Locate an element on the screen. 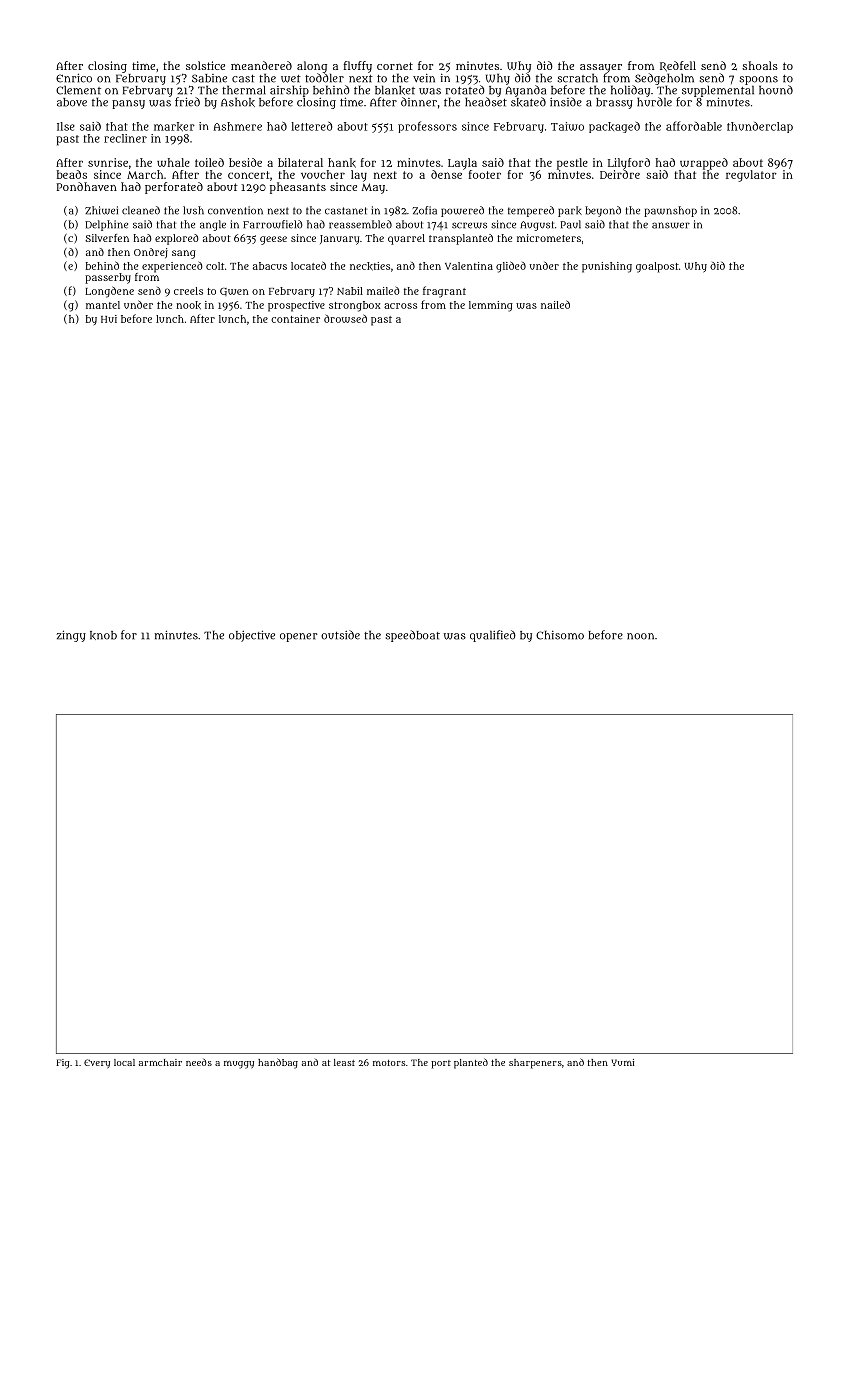  Yumi is located at coordinates (623, 1062).
